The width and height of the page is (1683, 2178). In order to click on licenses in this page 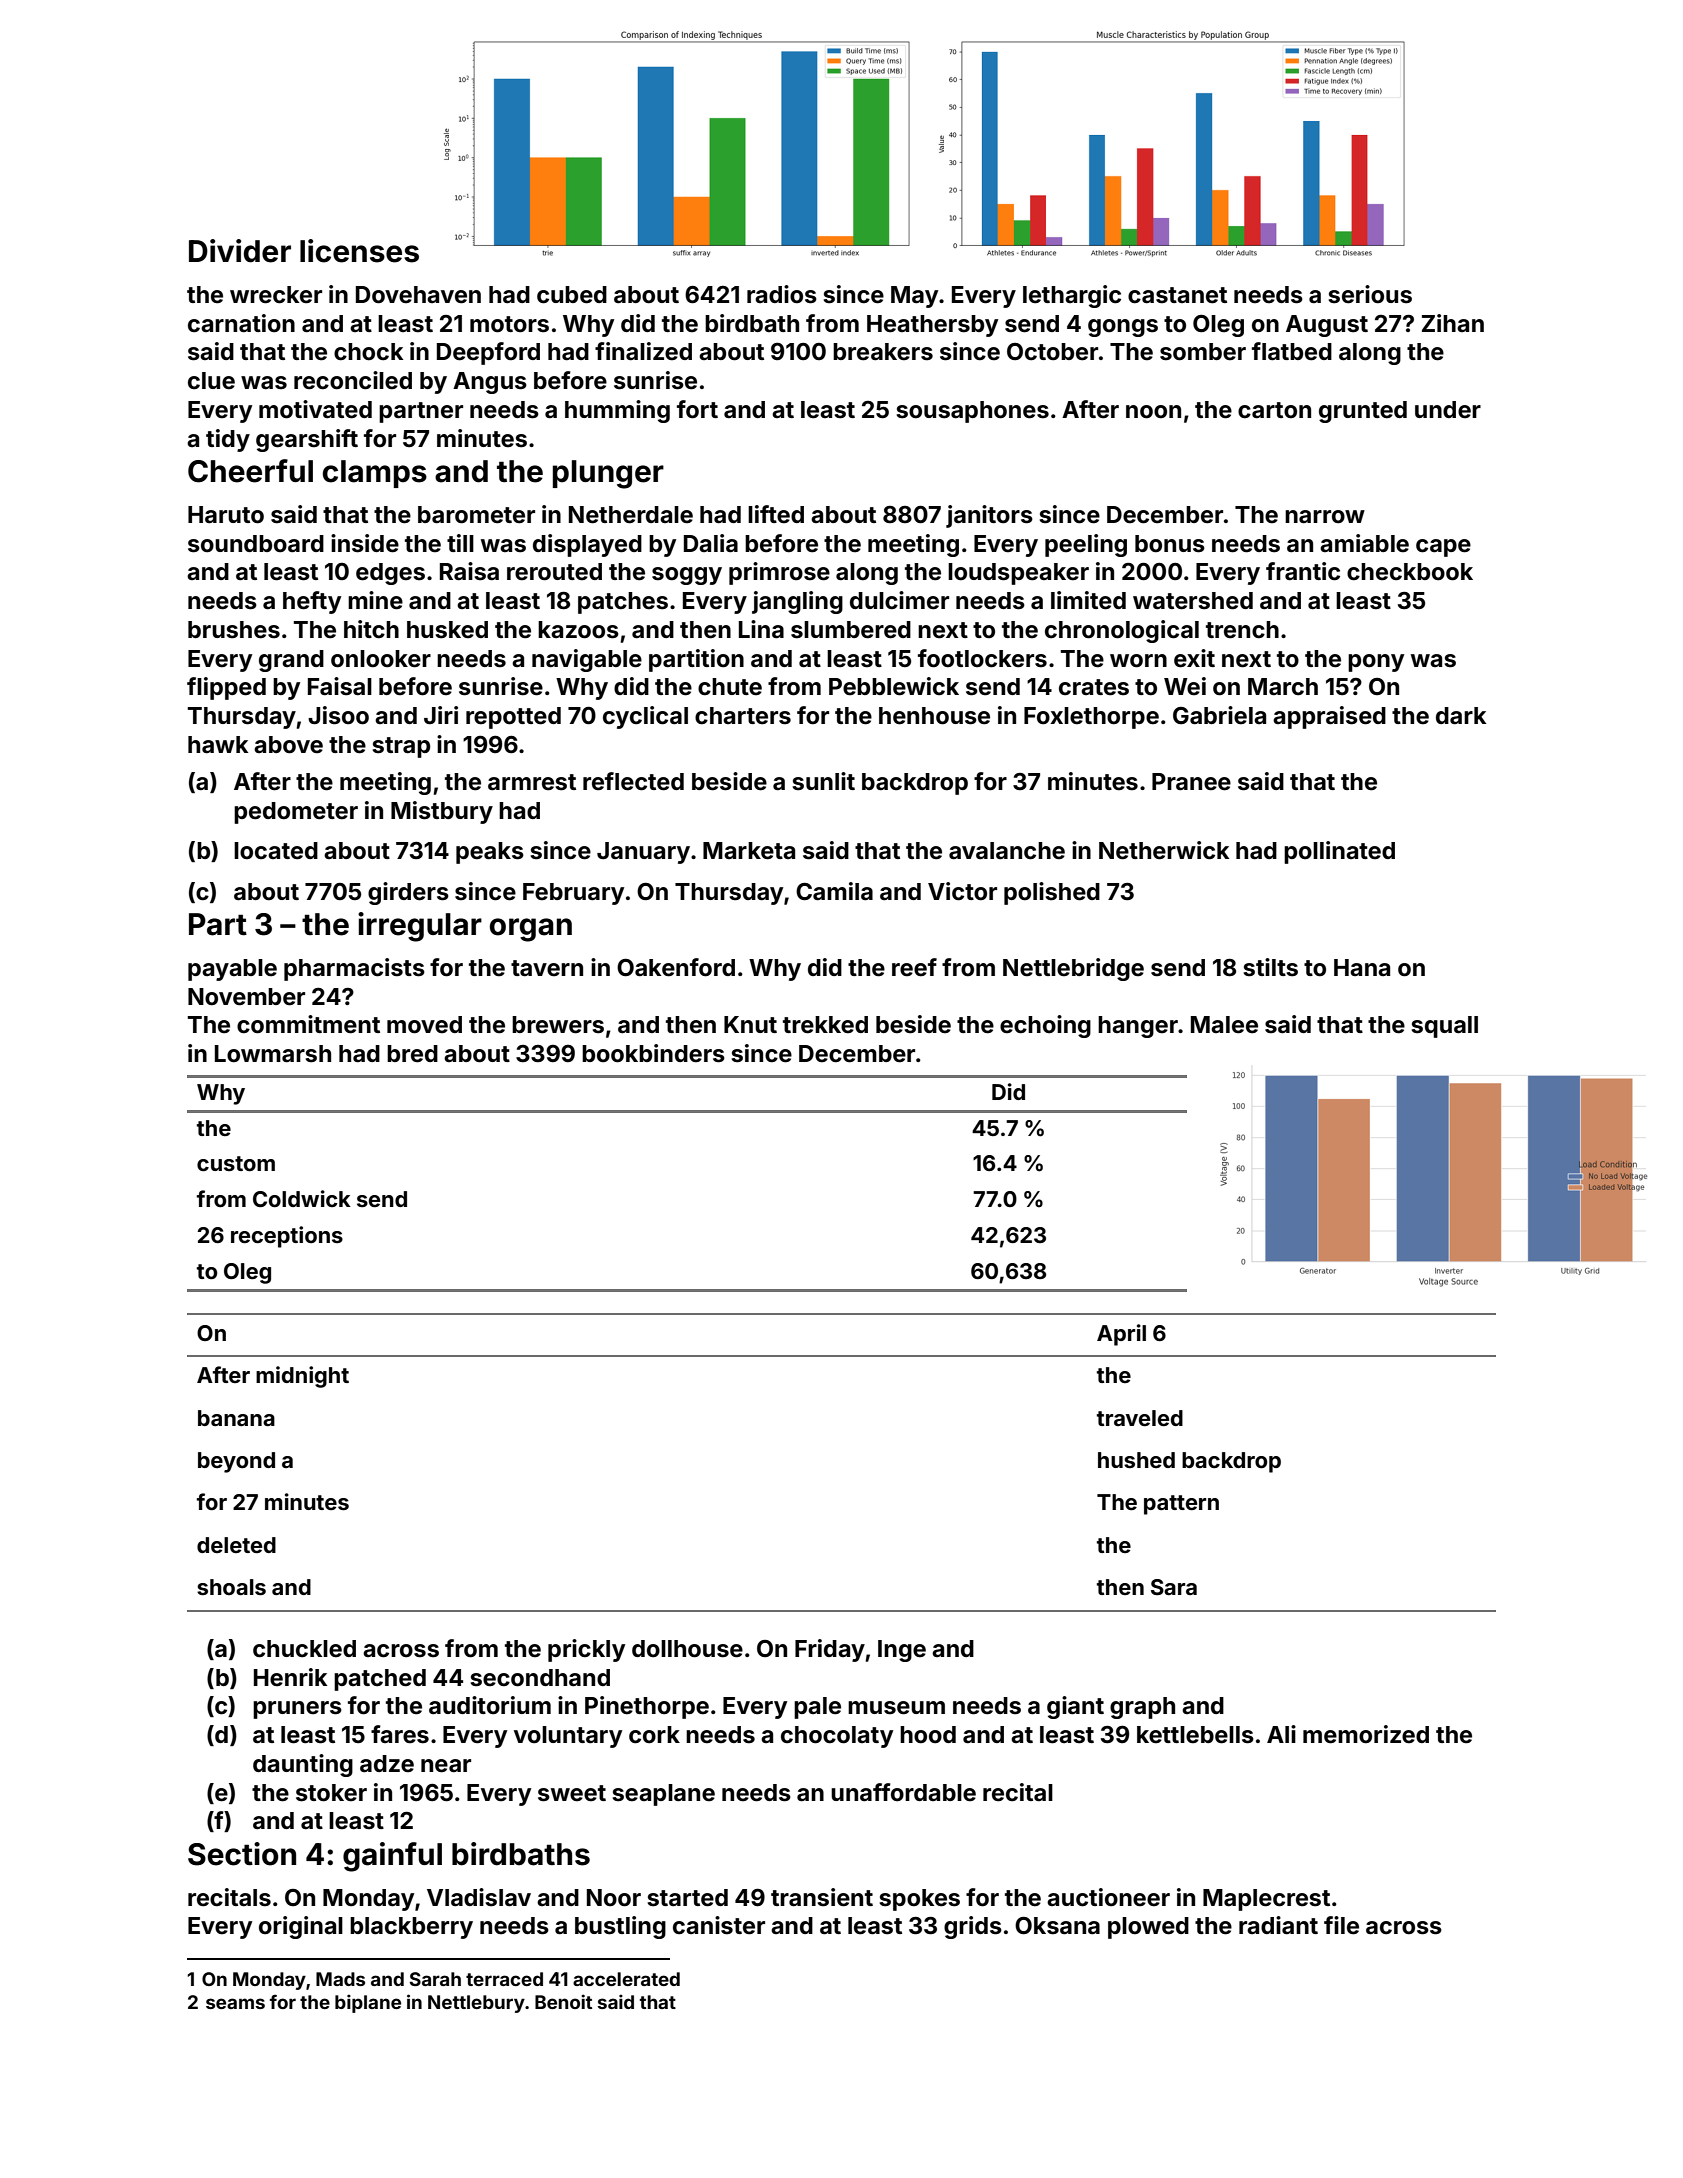, I will do `click(359, 251)`.
